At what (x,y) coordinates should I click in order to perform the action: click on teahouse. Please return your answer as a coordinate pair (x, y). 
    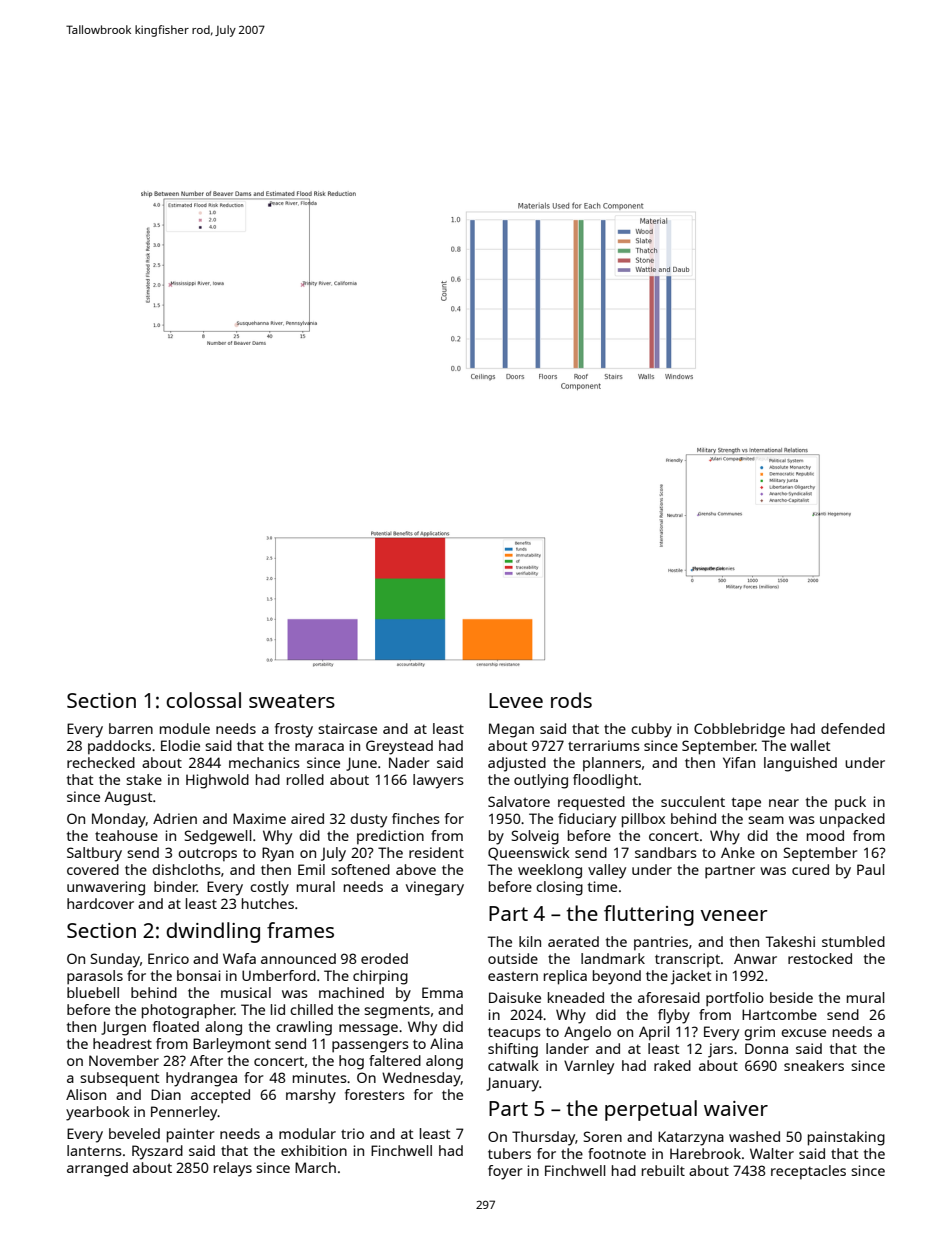
    Looking at the image, I should click on (126, 835).
